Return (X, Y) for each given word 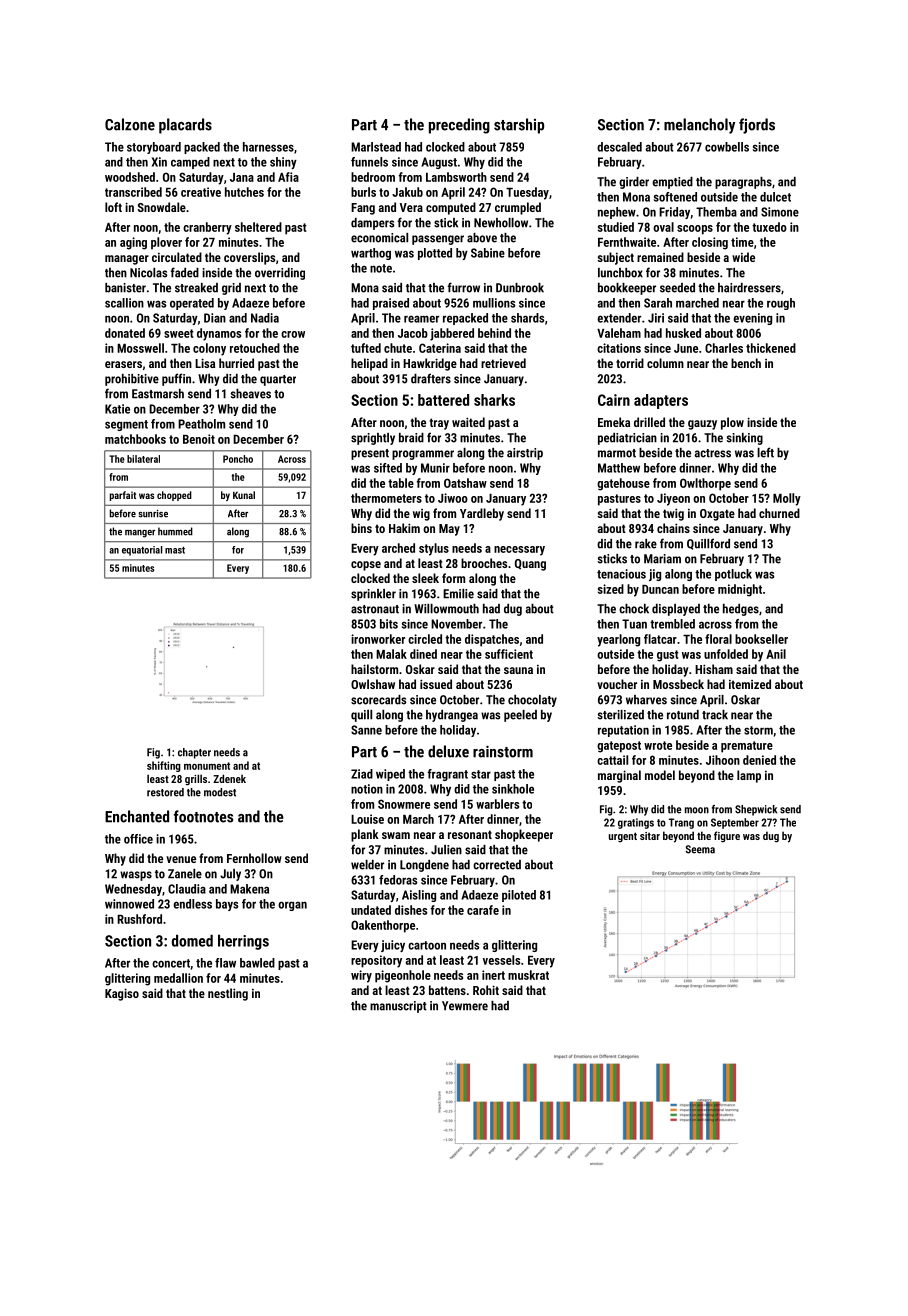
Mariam (662, 559)
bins (361, 528)
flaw (225, 963)
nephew (617, 213)
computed (451, 208)
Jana (242, 177)
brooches (484, 563)
